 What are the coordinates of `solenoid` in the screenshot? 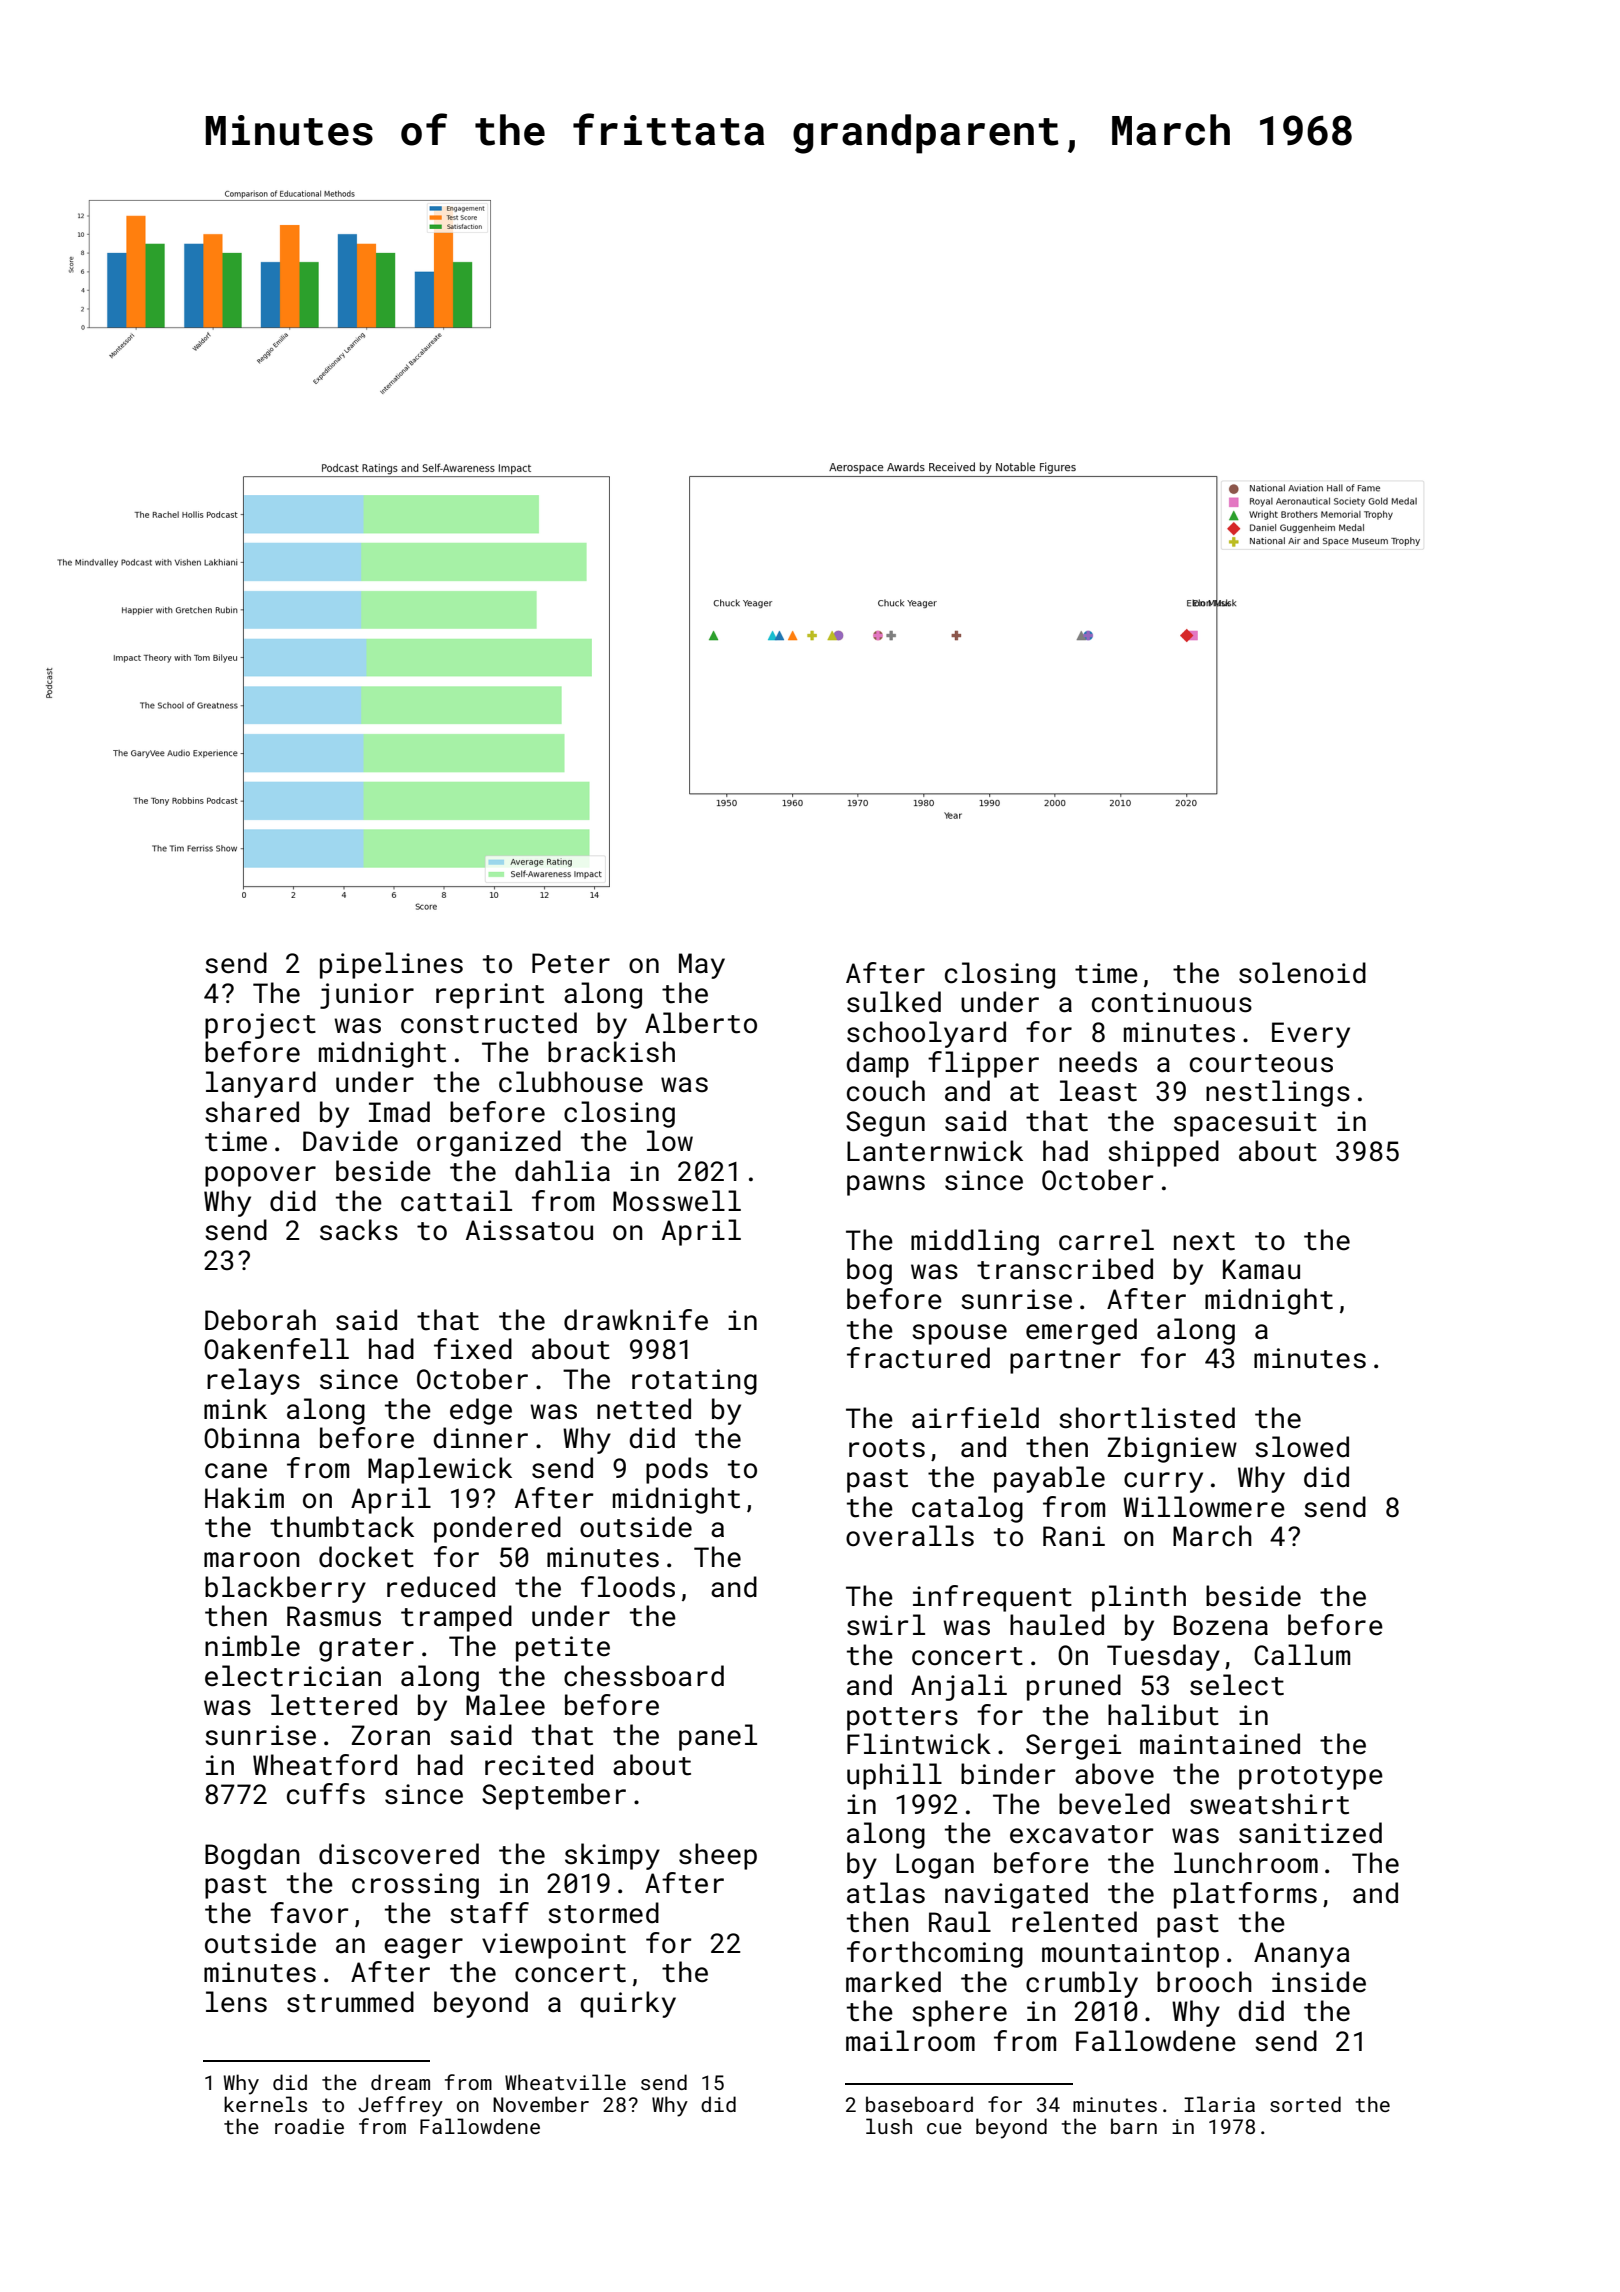 It's located at (1302, 973).
